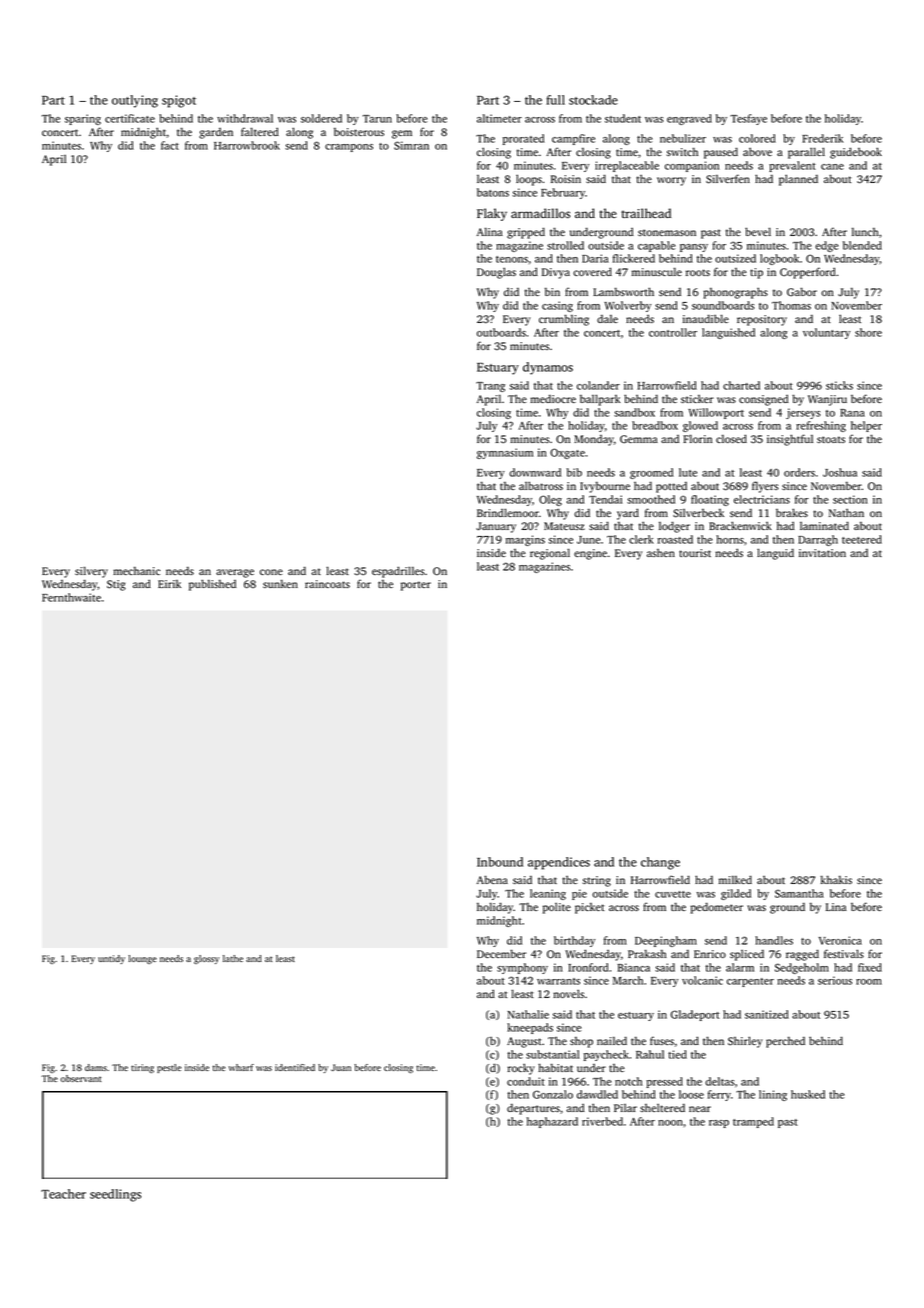  What do you see at coordinates (169, 584) in the screenshot?
I see `Eirik` at bounding box center [169, 584].
